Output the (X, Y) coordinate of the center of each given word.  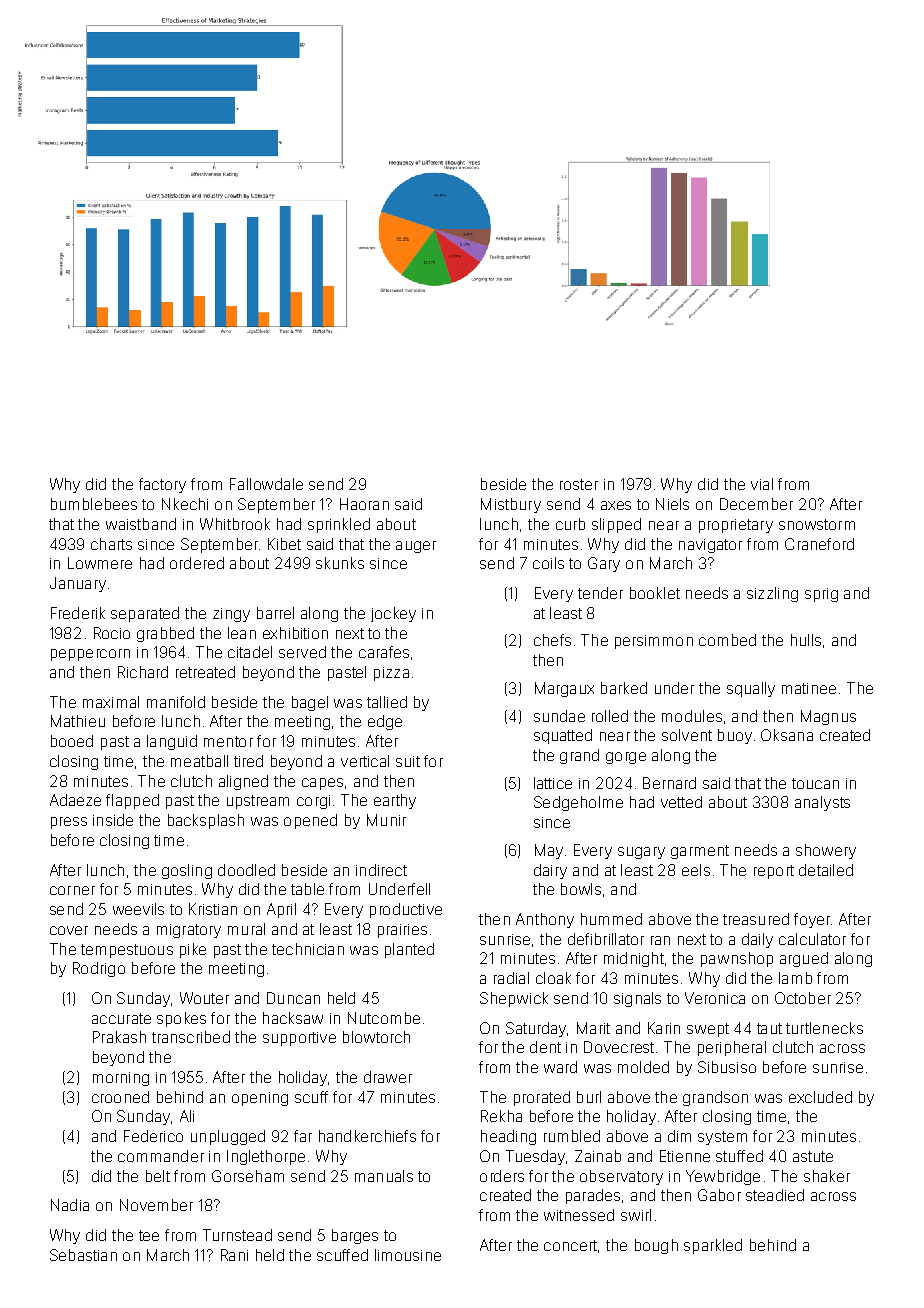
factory (162, 485)
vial (762, 484)
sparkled (713, 1246)
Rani (234, 1255)
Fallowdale (266, 484)
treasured (756, 919)
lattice (553, 783)
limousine (408, 1255)
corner (72, 890)
